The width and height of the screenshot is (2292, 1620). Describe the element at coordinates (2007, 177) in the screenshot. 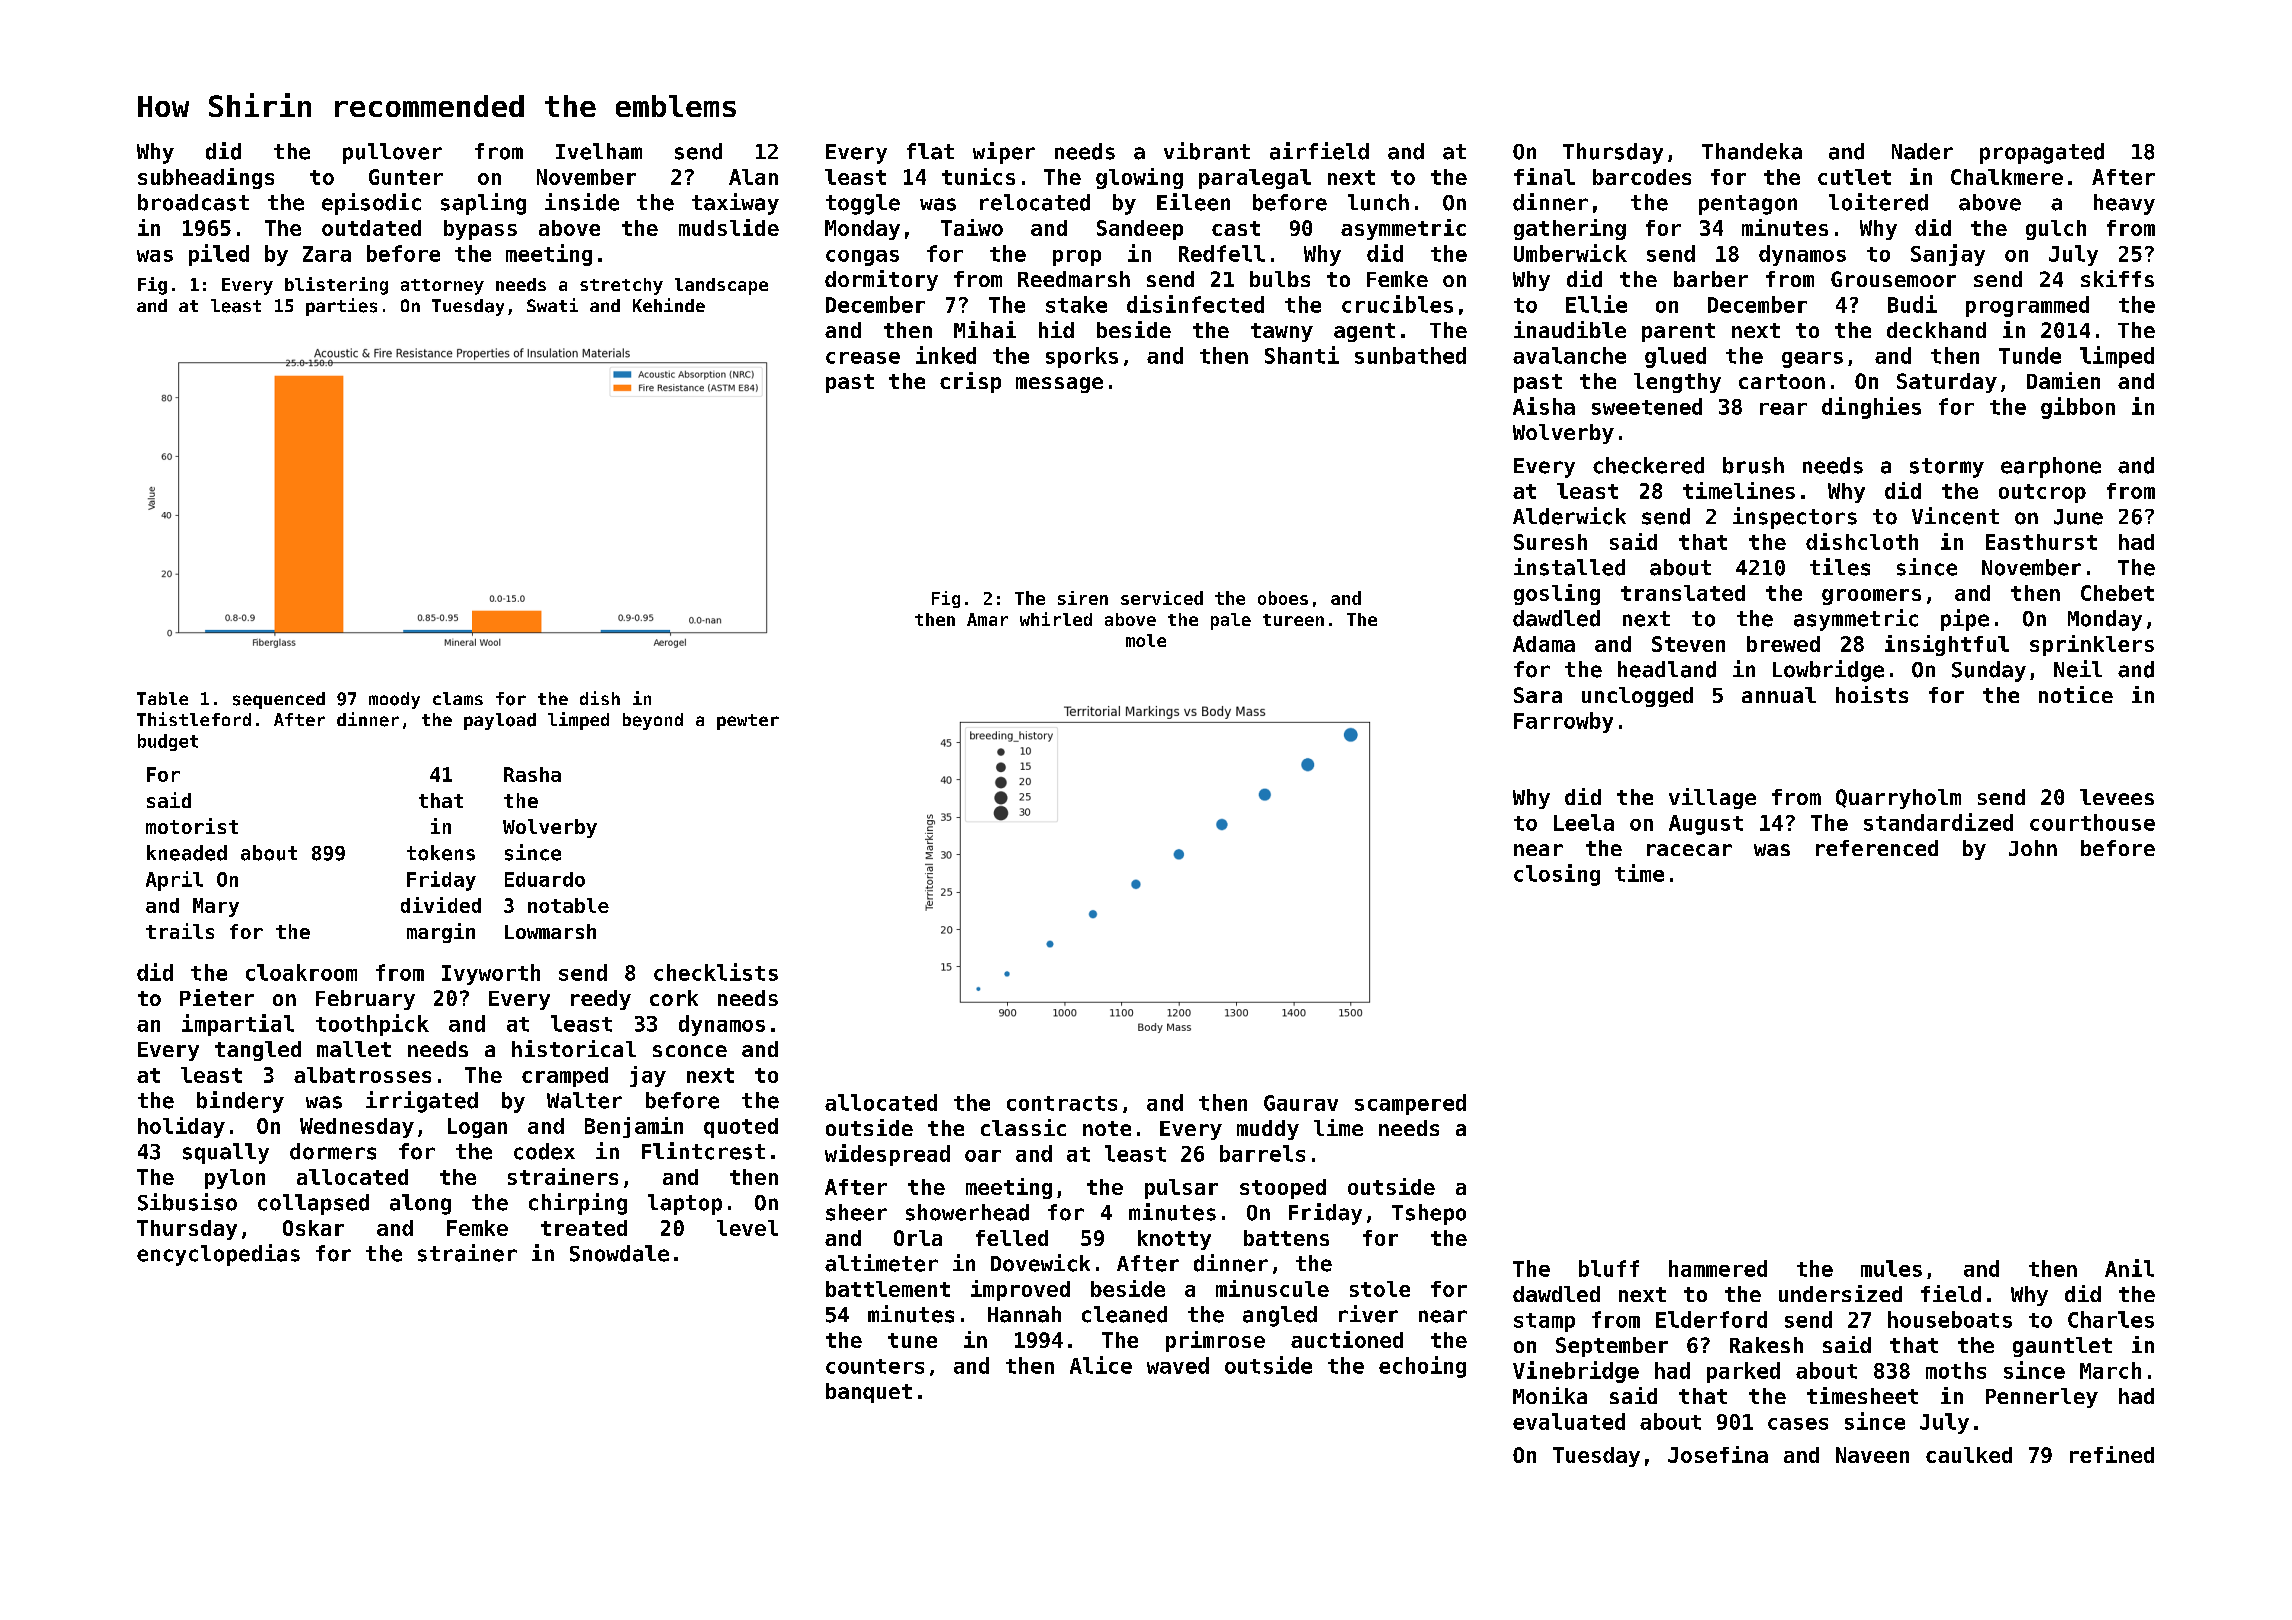

I see `Chalkmere` at that location.
